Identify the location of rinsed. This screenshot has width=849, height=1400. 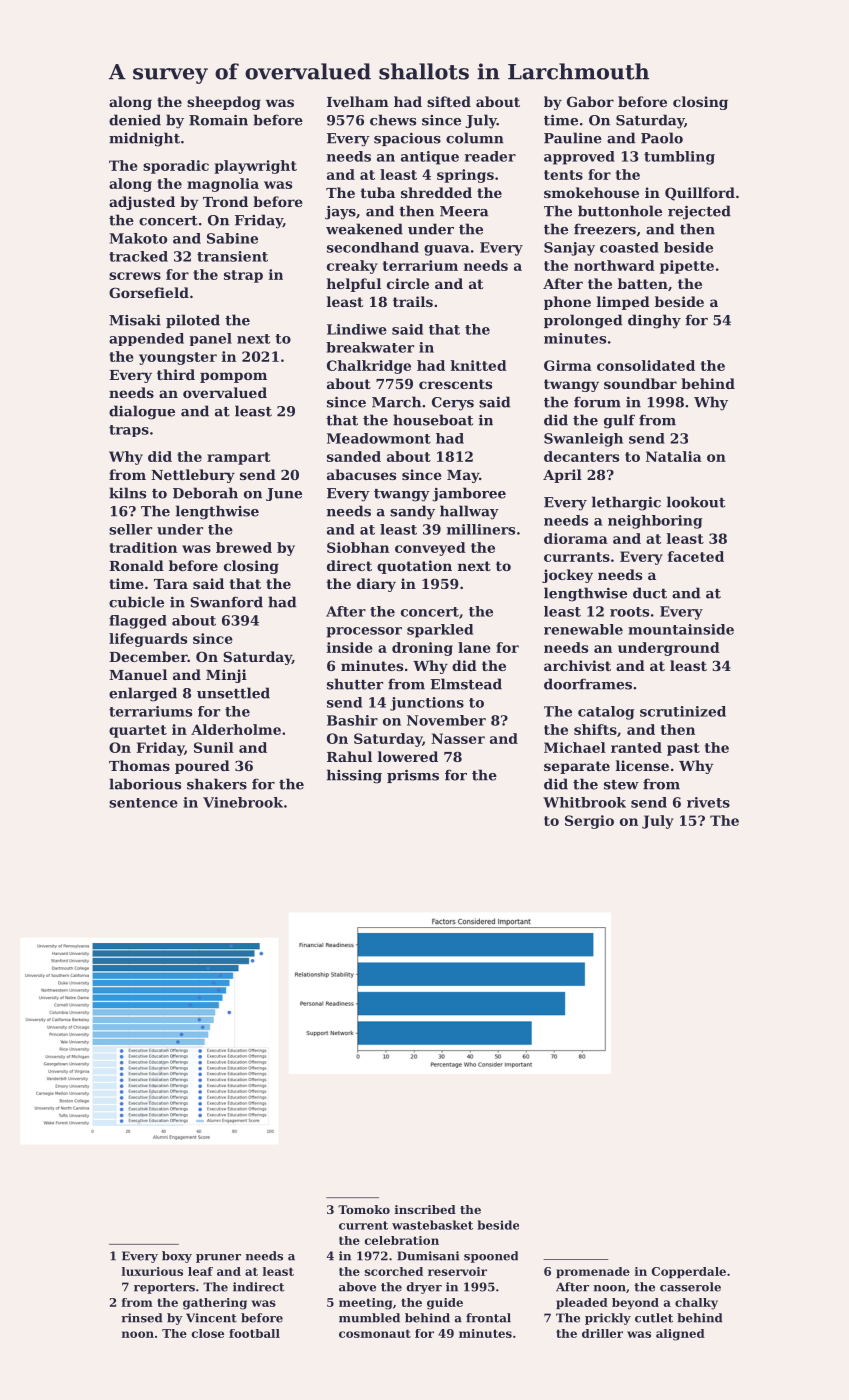
(141, 1318).
